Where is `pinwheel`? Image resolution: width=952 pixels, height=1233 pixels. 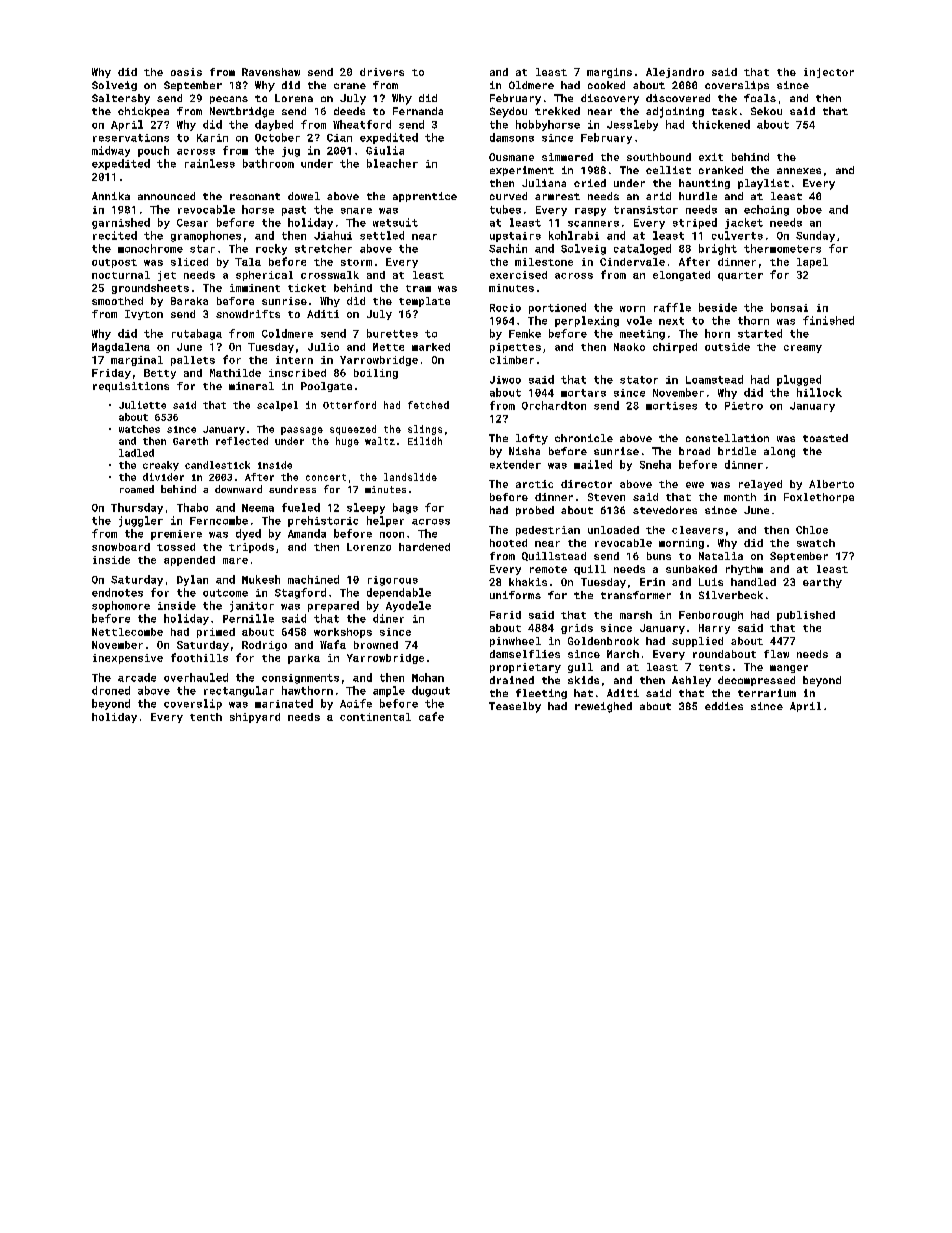
pinwheel is located at coordinates (515, 642).
